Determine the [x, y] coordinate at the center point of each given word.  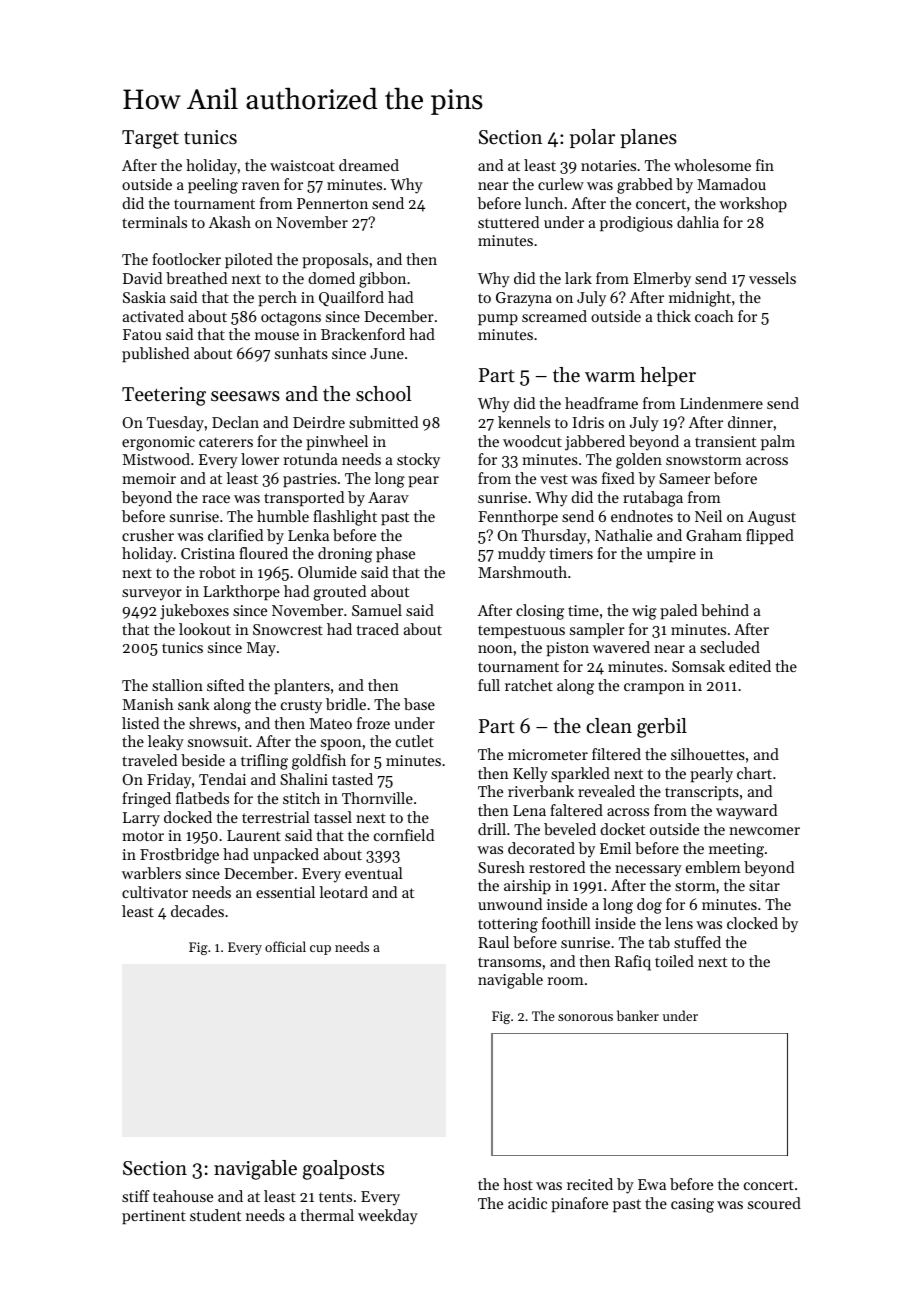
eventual [374, 873]
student [215, 1215]
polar [592, 138]
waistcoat [302, 165]
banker [638, 1015]
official [285, 946]
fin [765, 165]
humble [283, 516]
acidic [527, 1203]
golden [639, 461]
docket [622, 829]
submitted [383, 422]
